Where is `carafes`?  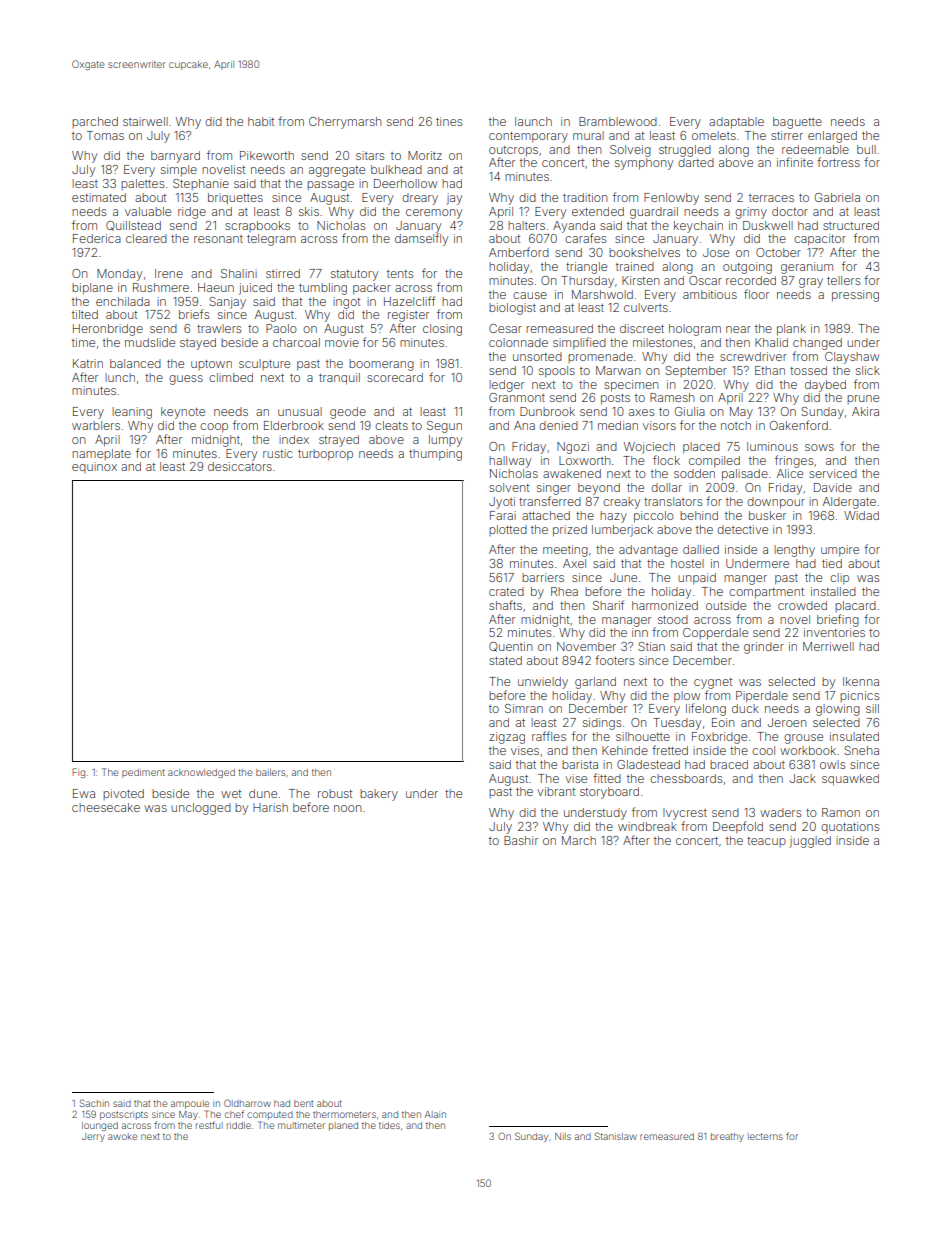 carafes is located at coordinates (585, 238).
